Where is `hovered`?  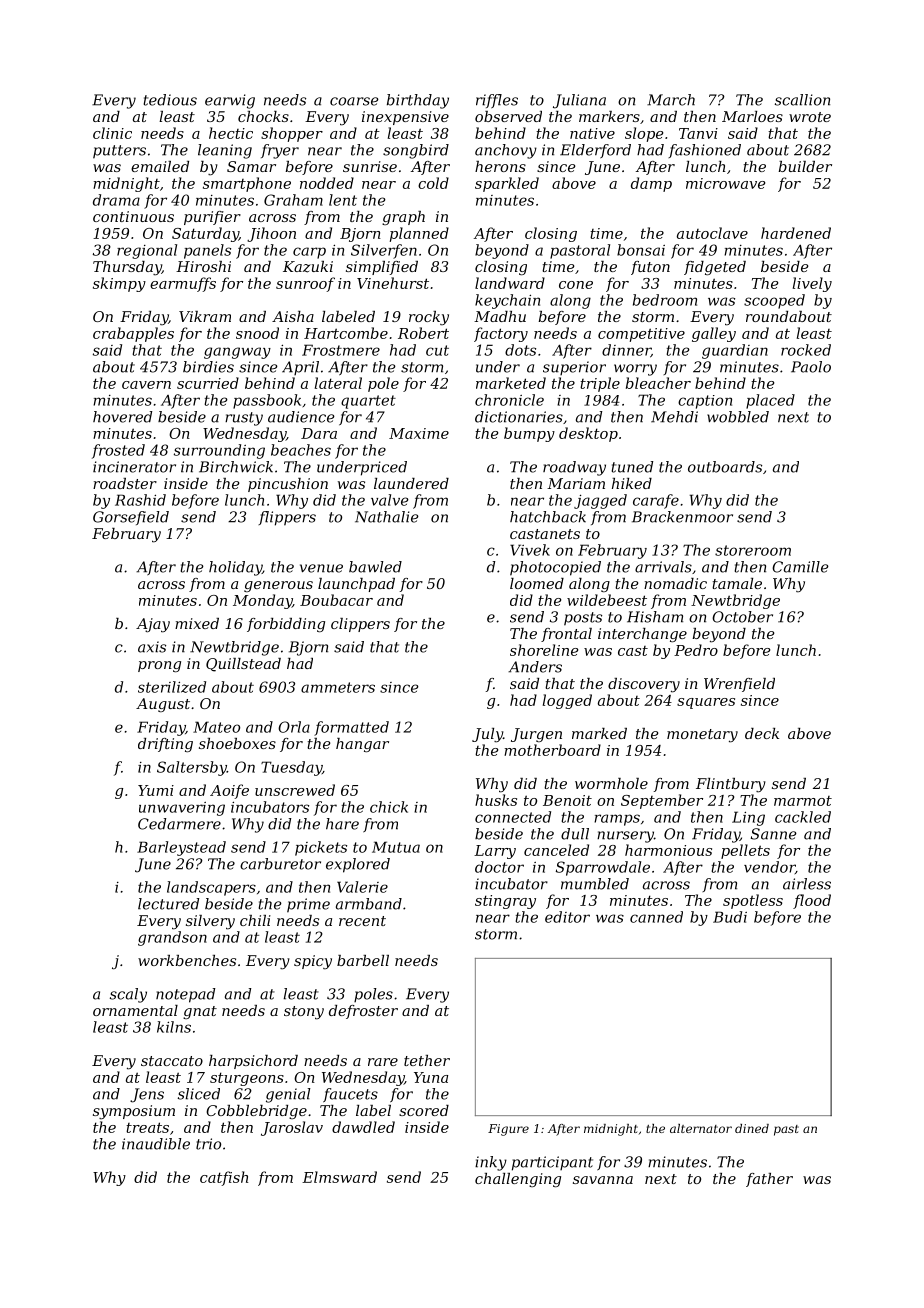
hovered is located at coordinates (122, 417).
